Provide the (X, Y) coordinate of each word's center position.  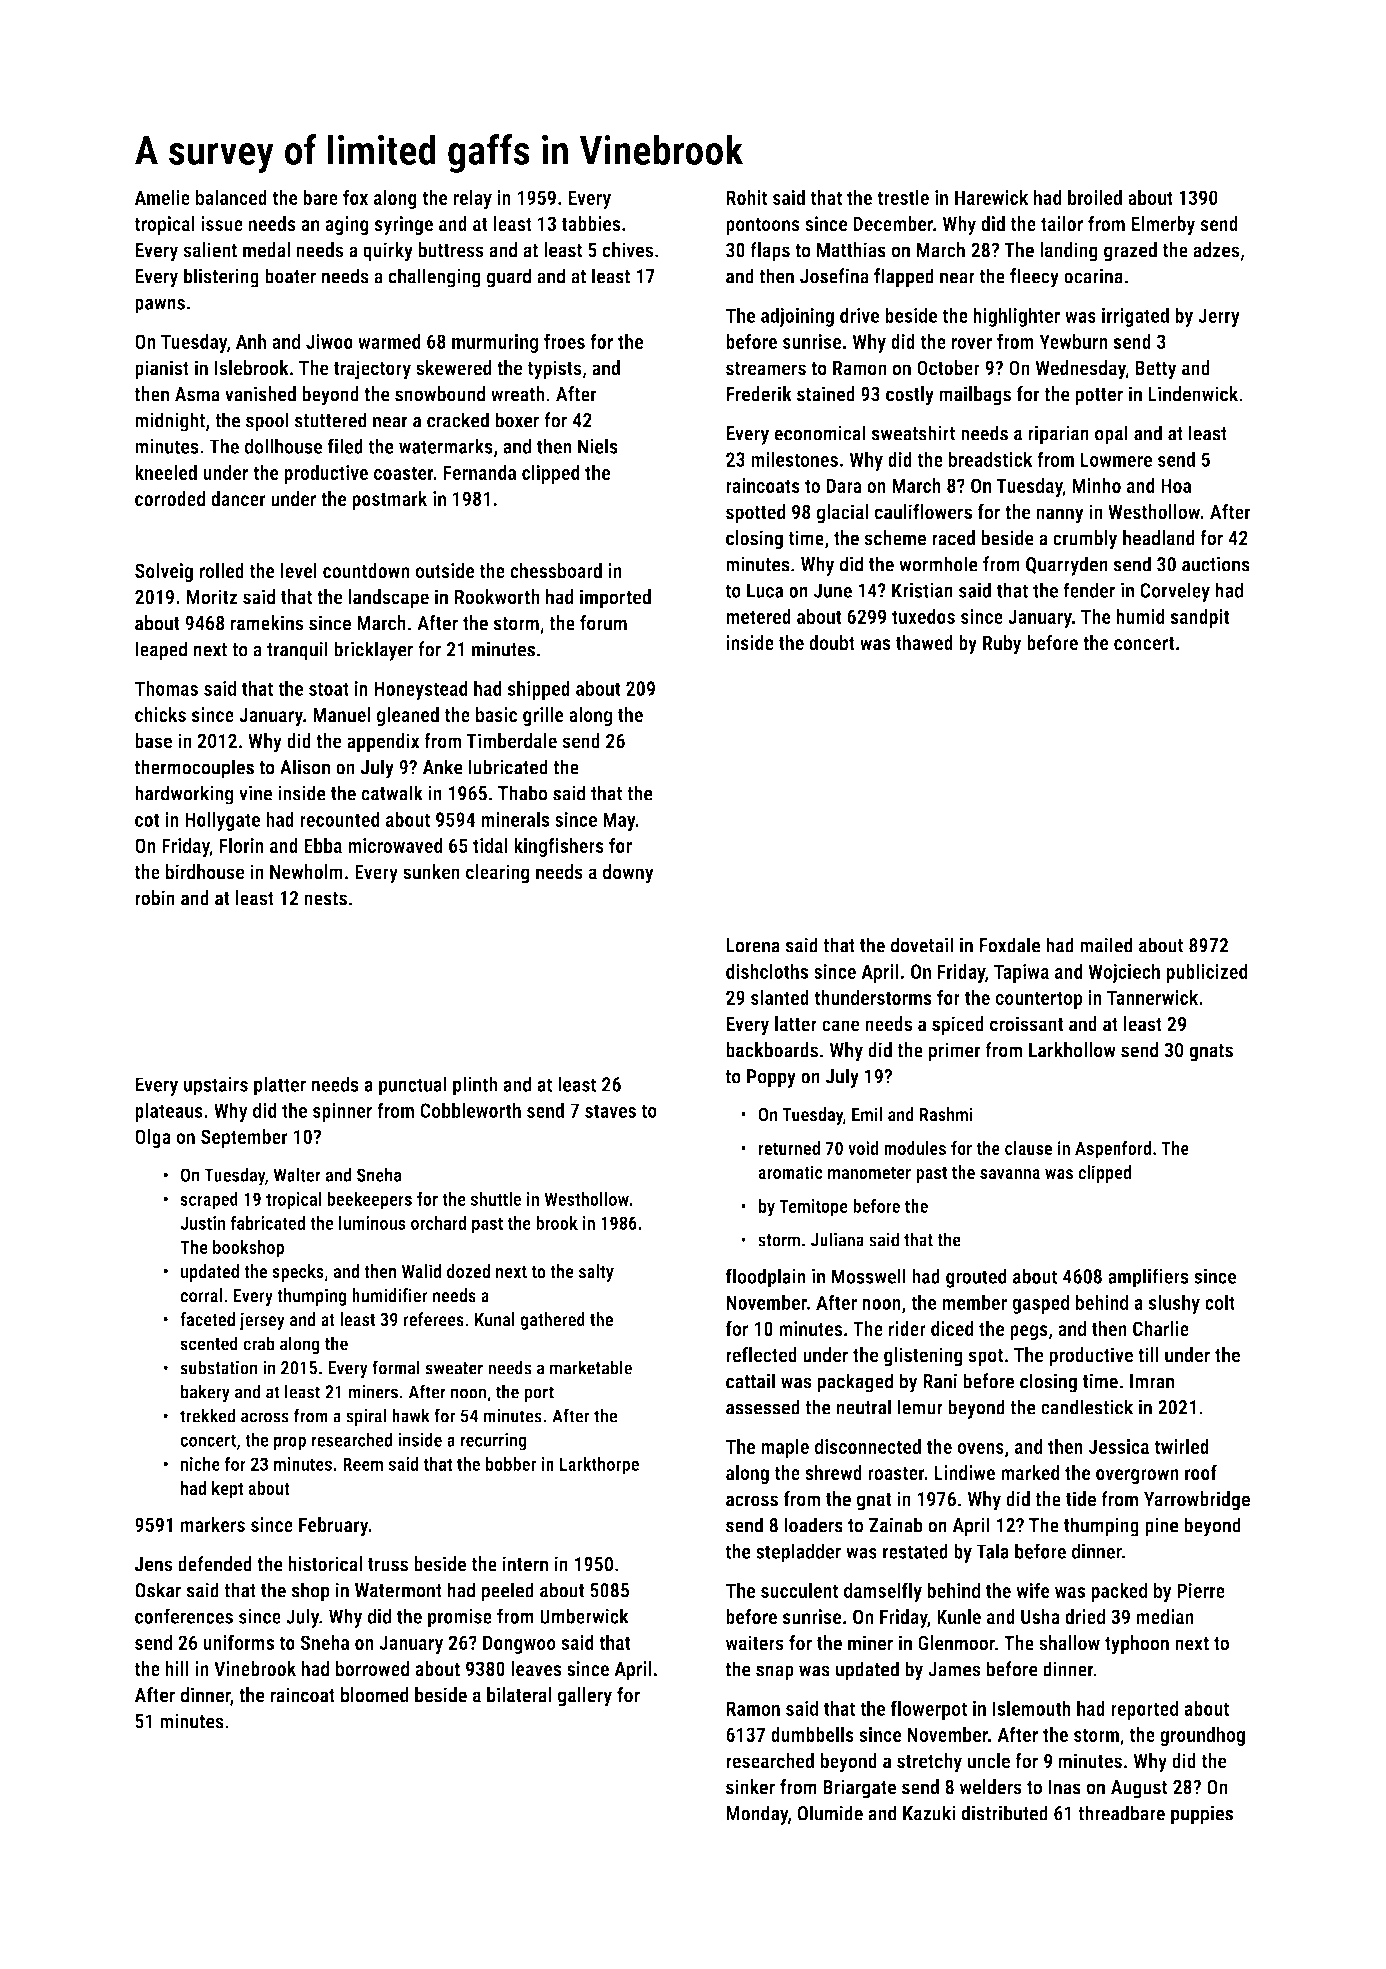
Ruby (1002, 645)
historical (325, 1564)
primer (955, 1052)
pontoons (763, 226)
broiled (1095, 197)
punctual (413, 1086)
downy (628, 874)
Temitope (813, 1208)
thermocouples (194, 769)
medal (266, 250)
